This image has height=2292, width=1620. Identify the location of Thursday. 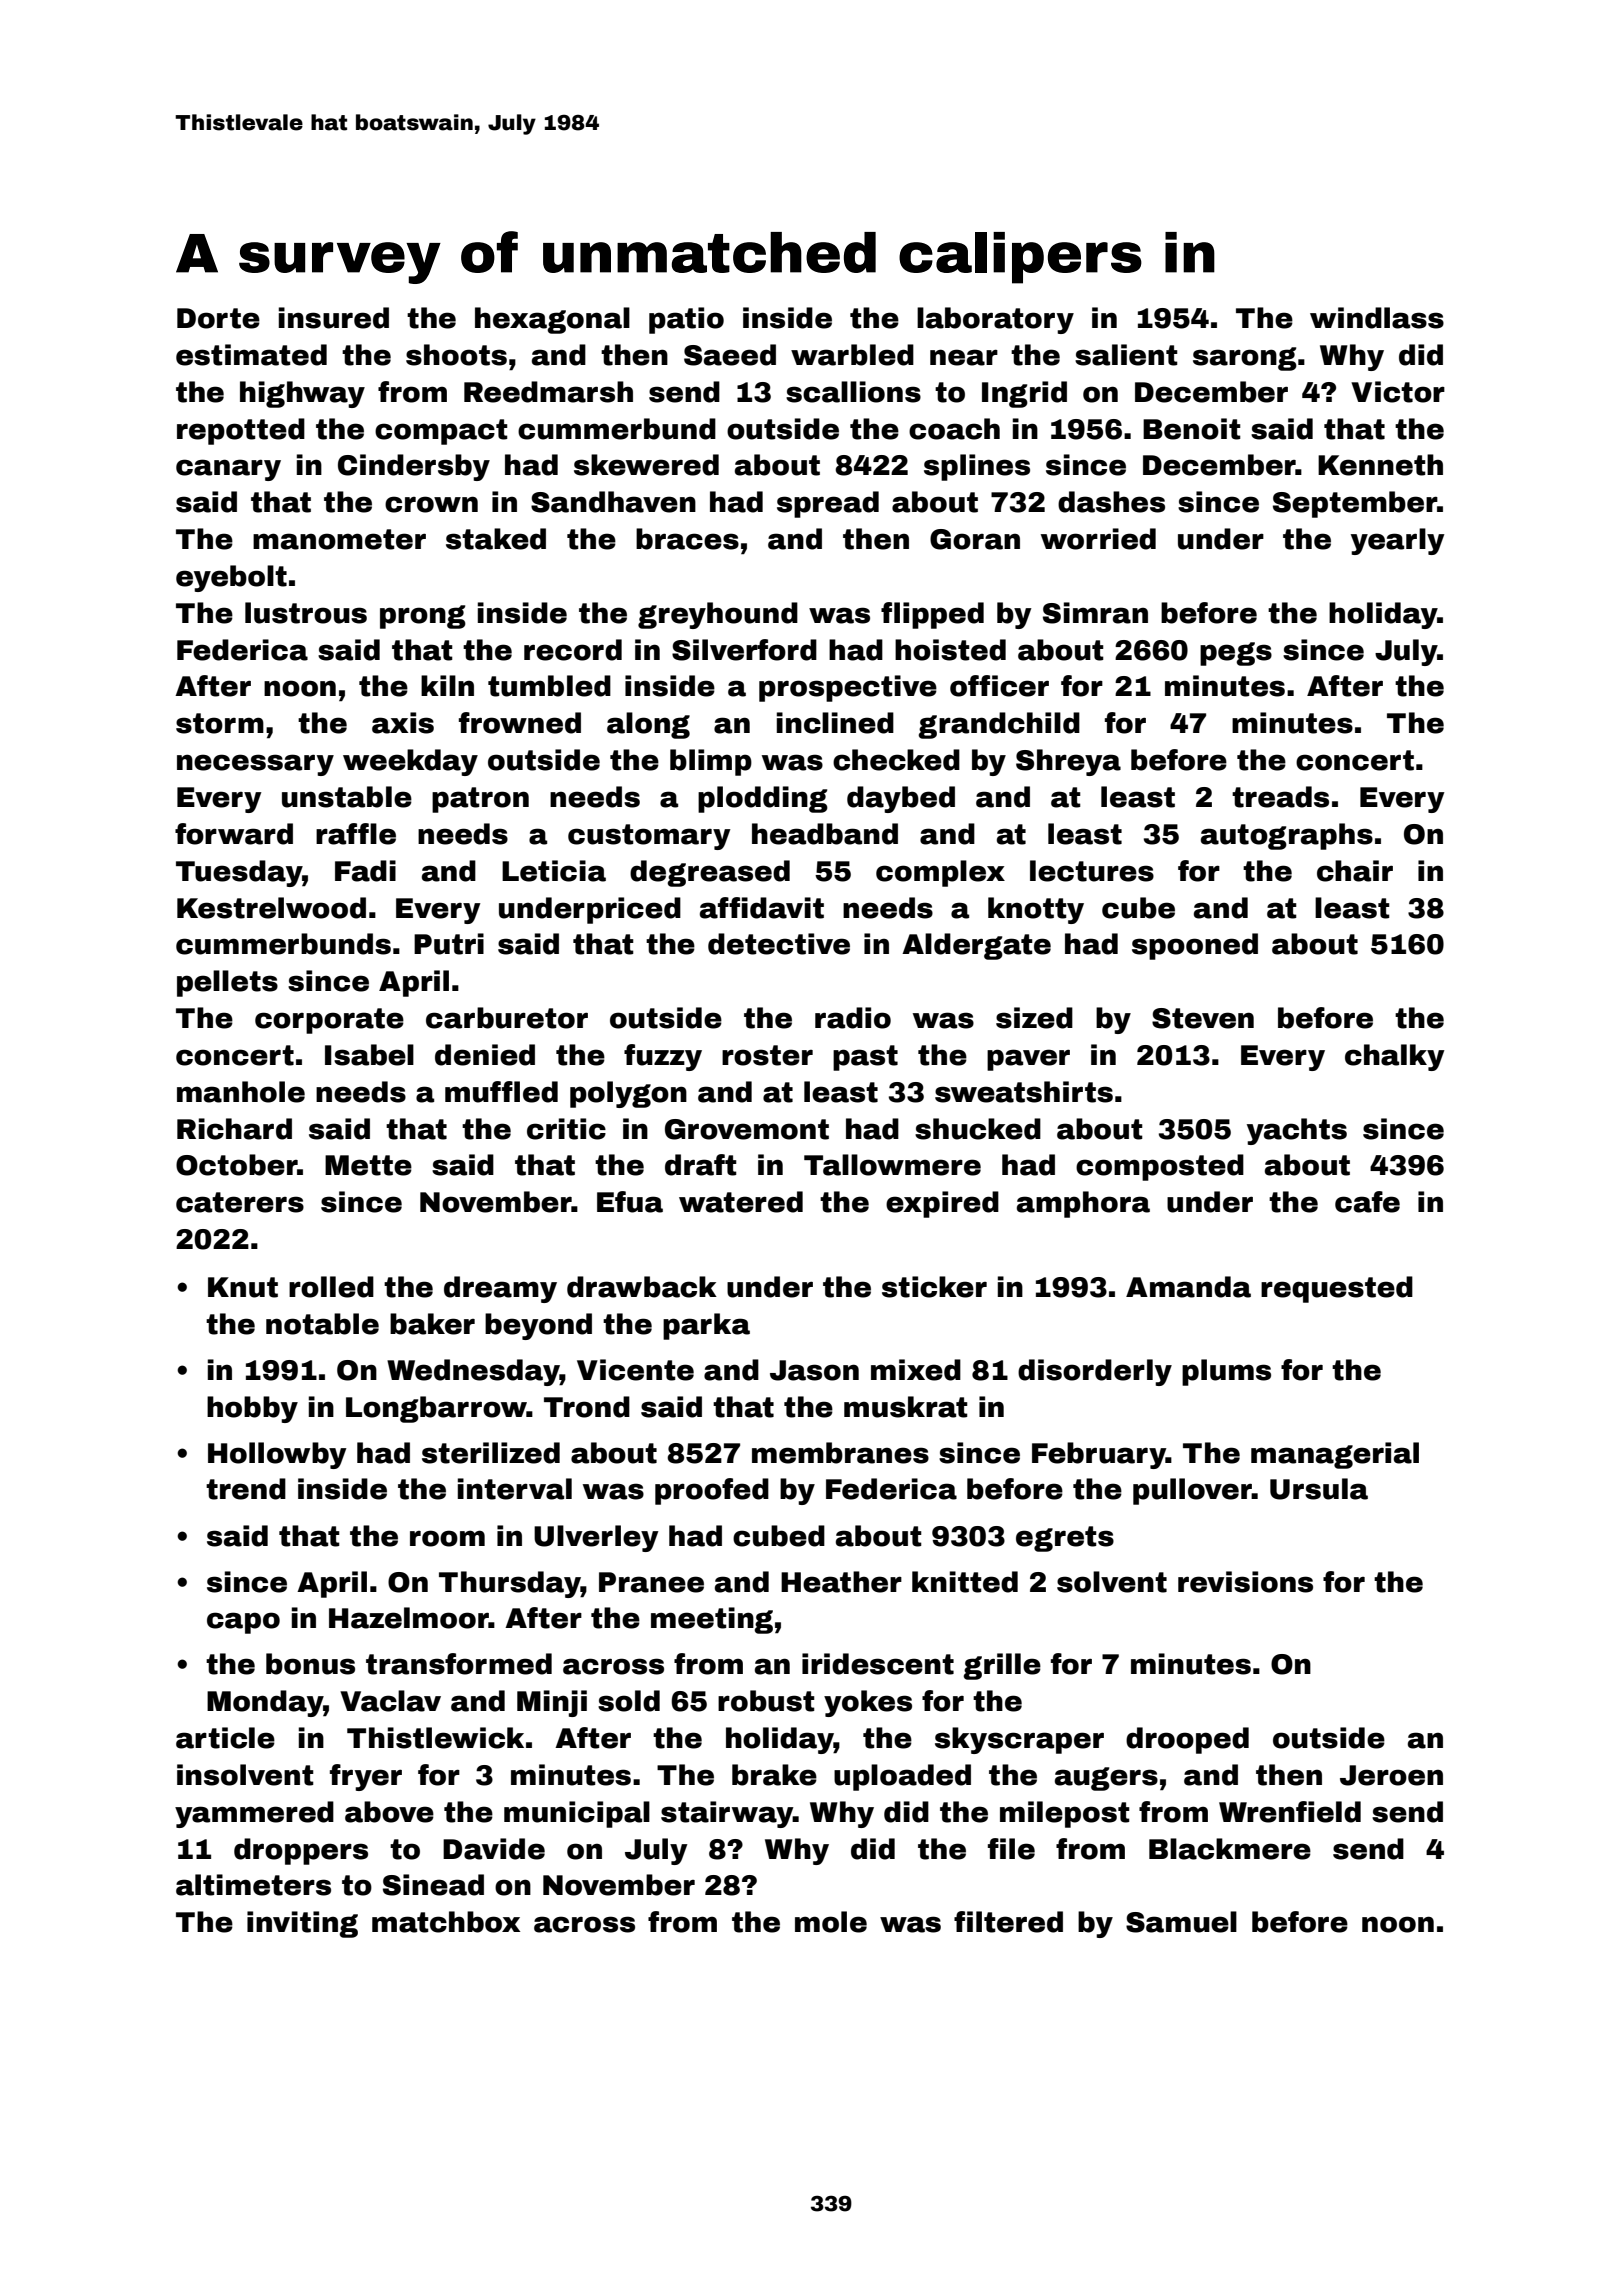
(510, 1584).
